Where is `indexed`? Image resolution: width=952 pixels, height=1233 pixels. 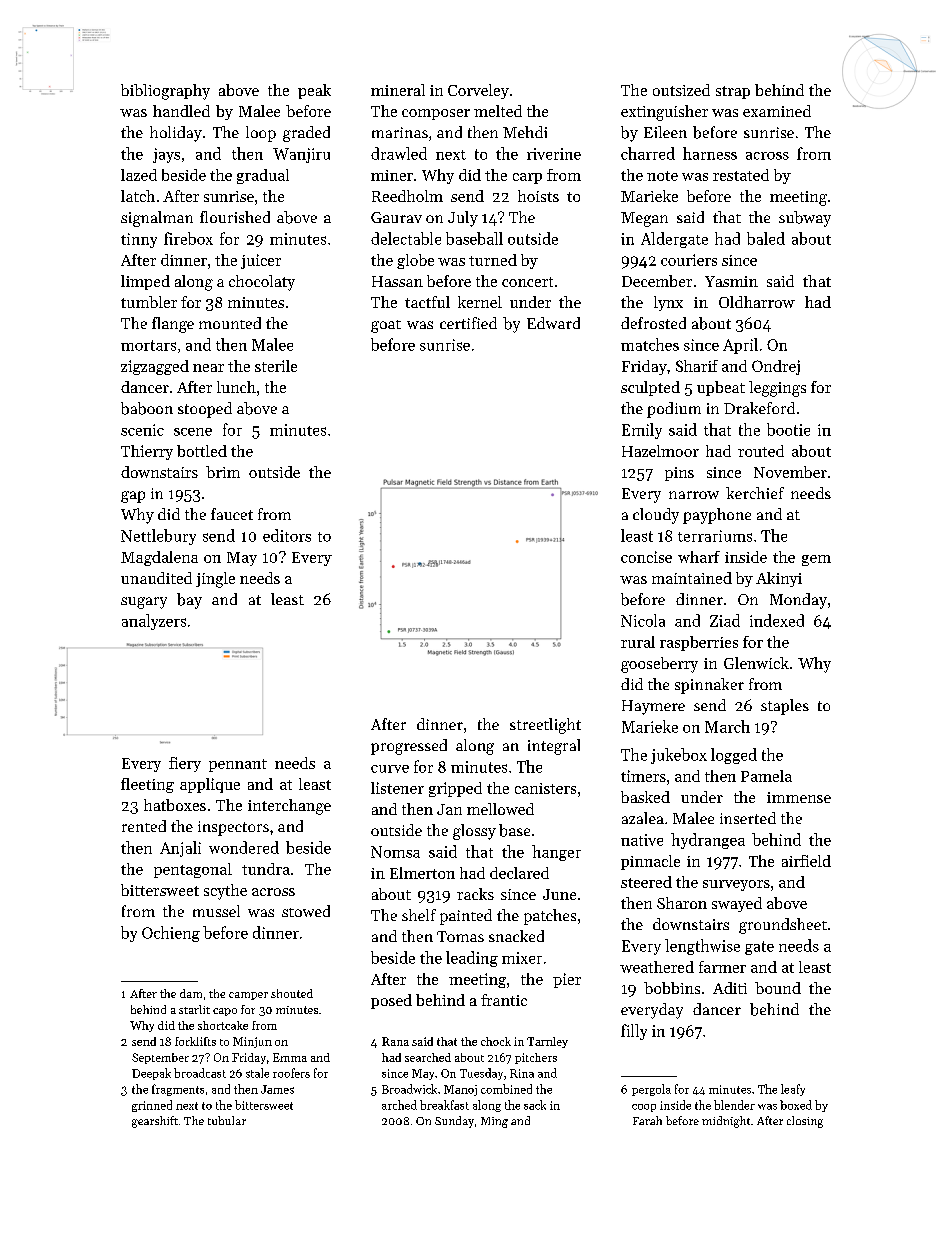
indexed is located at coordinates (777, 620).
